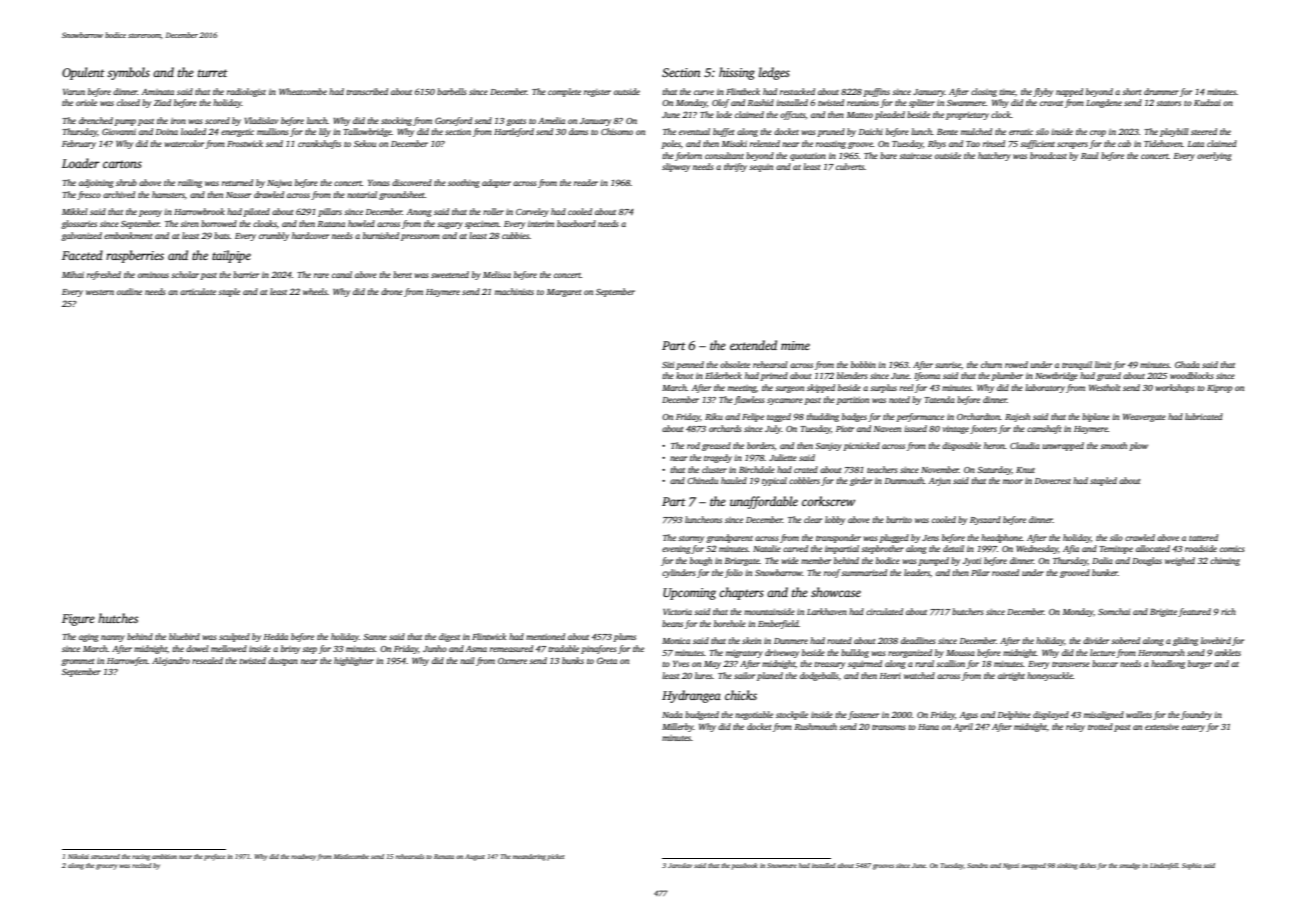 This screenshot has width=1308, height=924. What do you see at coordinates (198, 291) in the screenshot?
I see `articulate` at bounding box center [198, 291].
